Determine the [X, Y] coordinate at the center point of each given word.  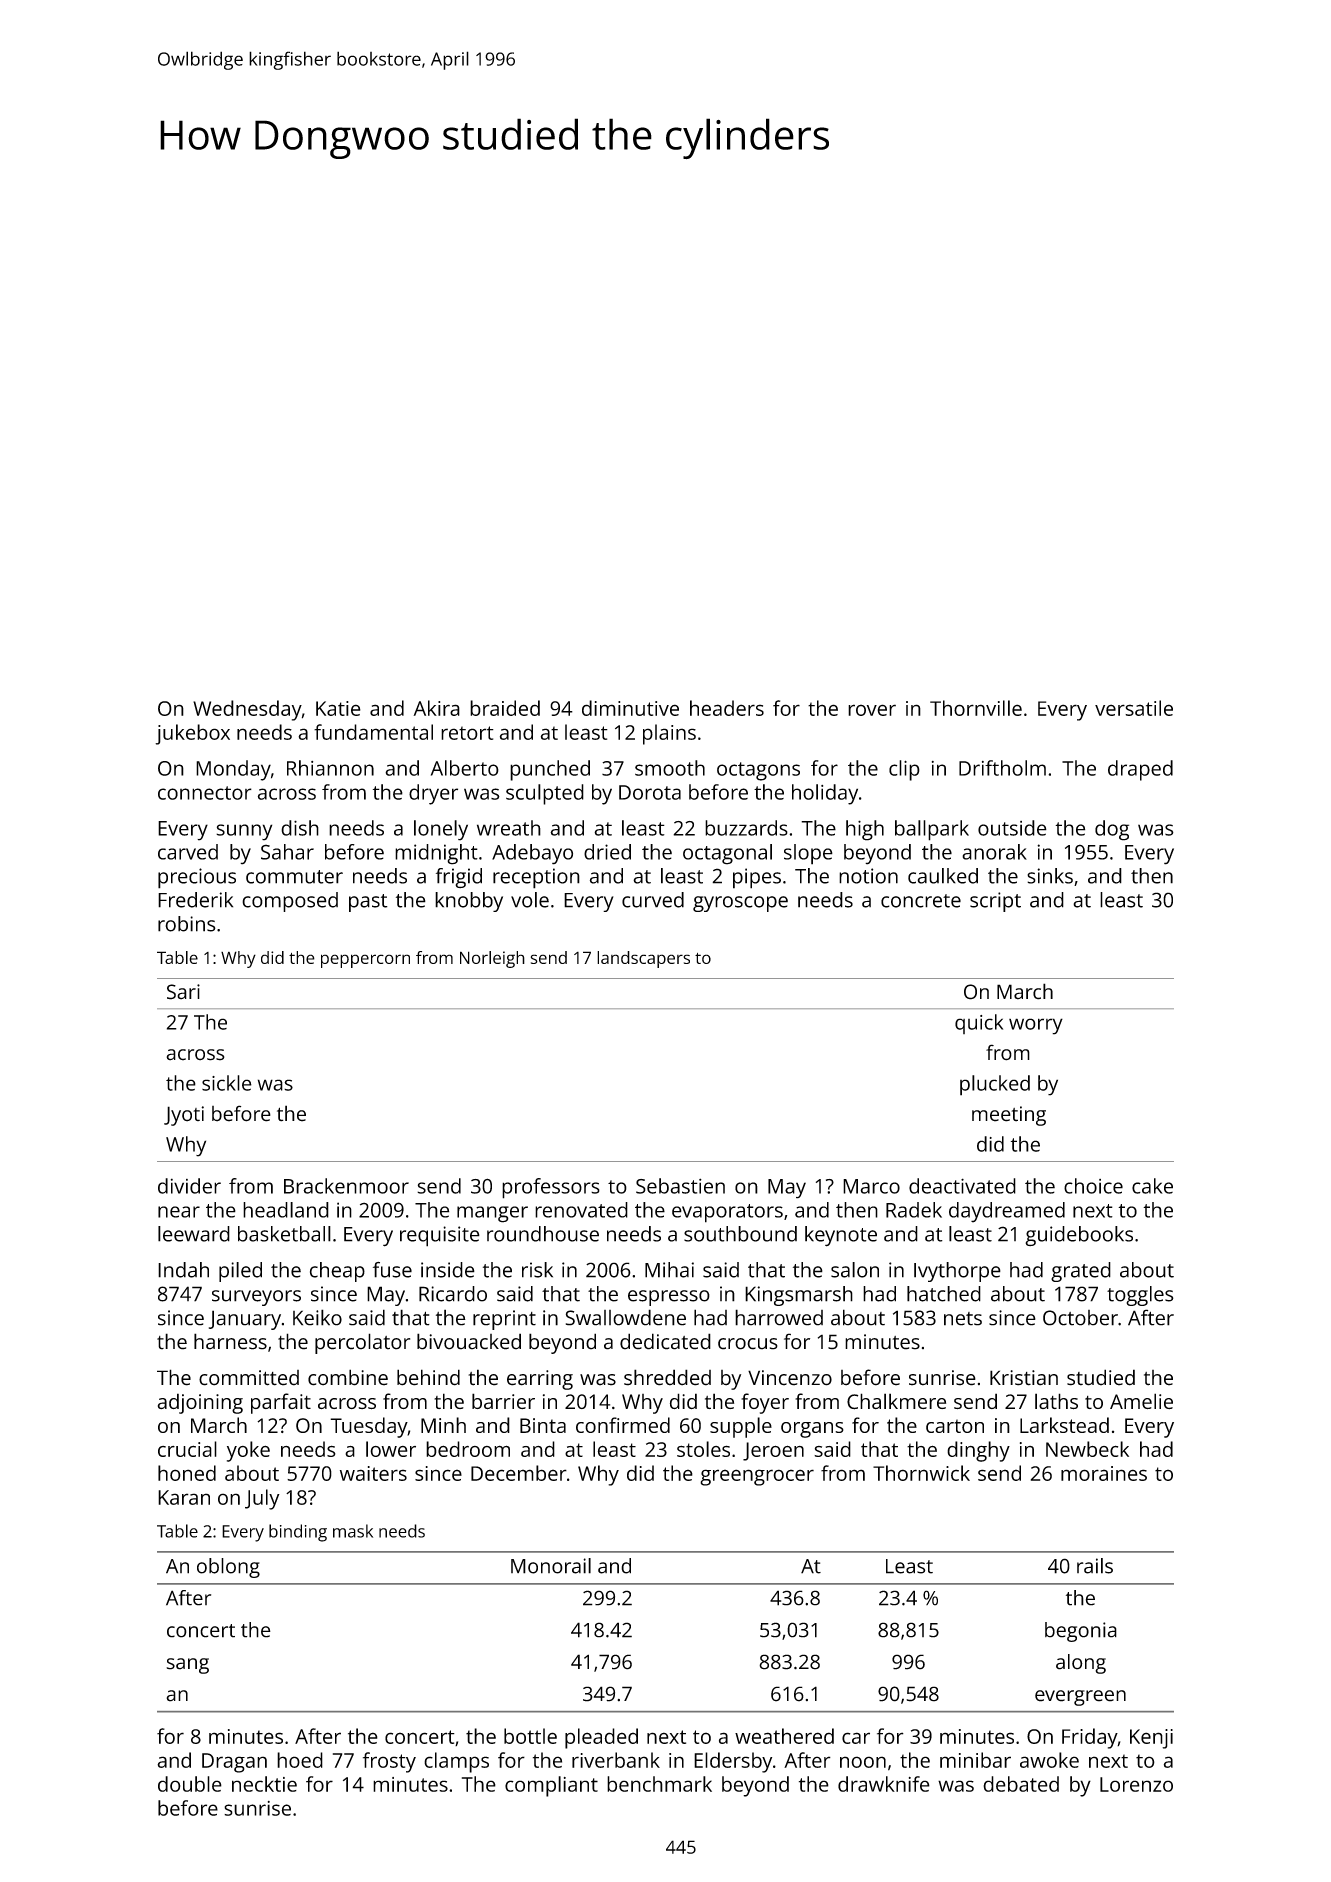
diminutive [630, 708]
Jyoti [184, 1116]
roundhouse [543, 1234]
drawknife [884, 1784]
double [190, 1784]
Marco [871, 1186]
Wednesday [247, 710]
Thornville [976, 708]
